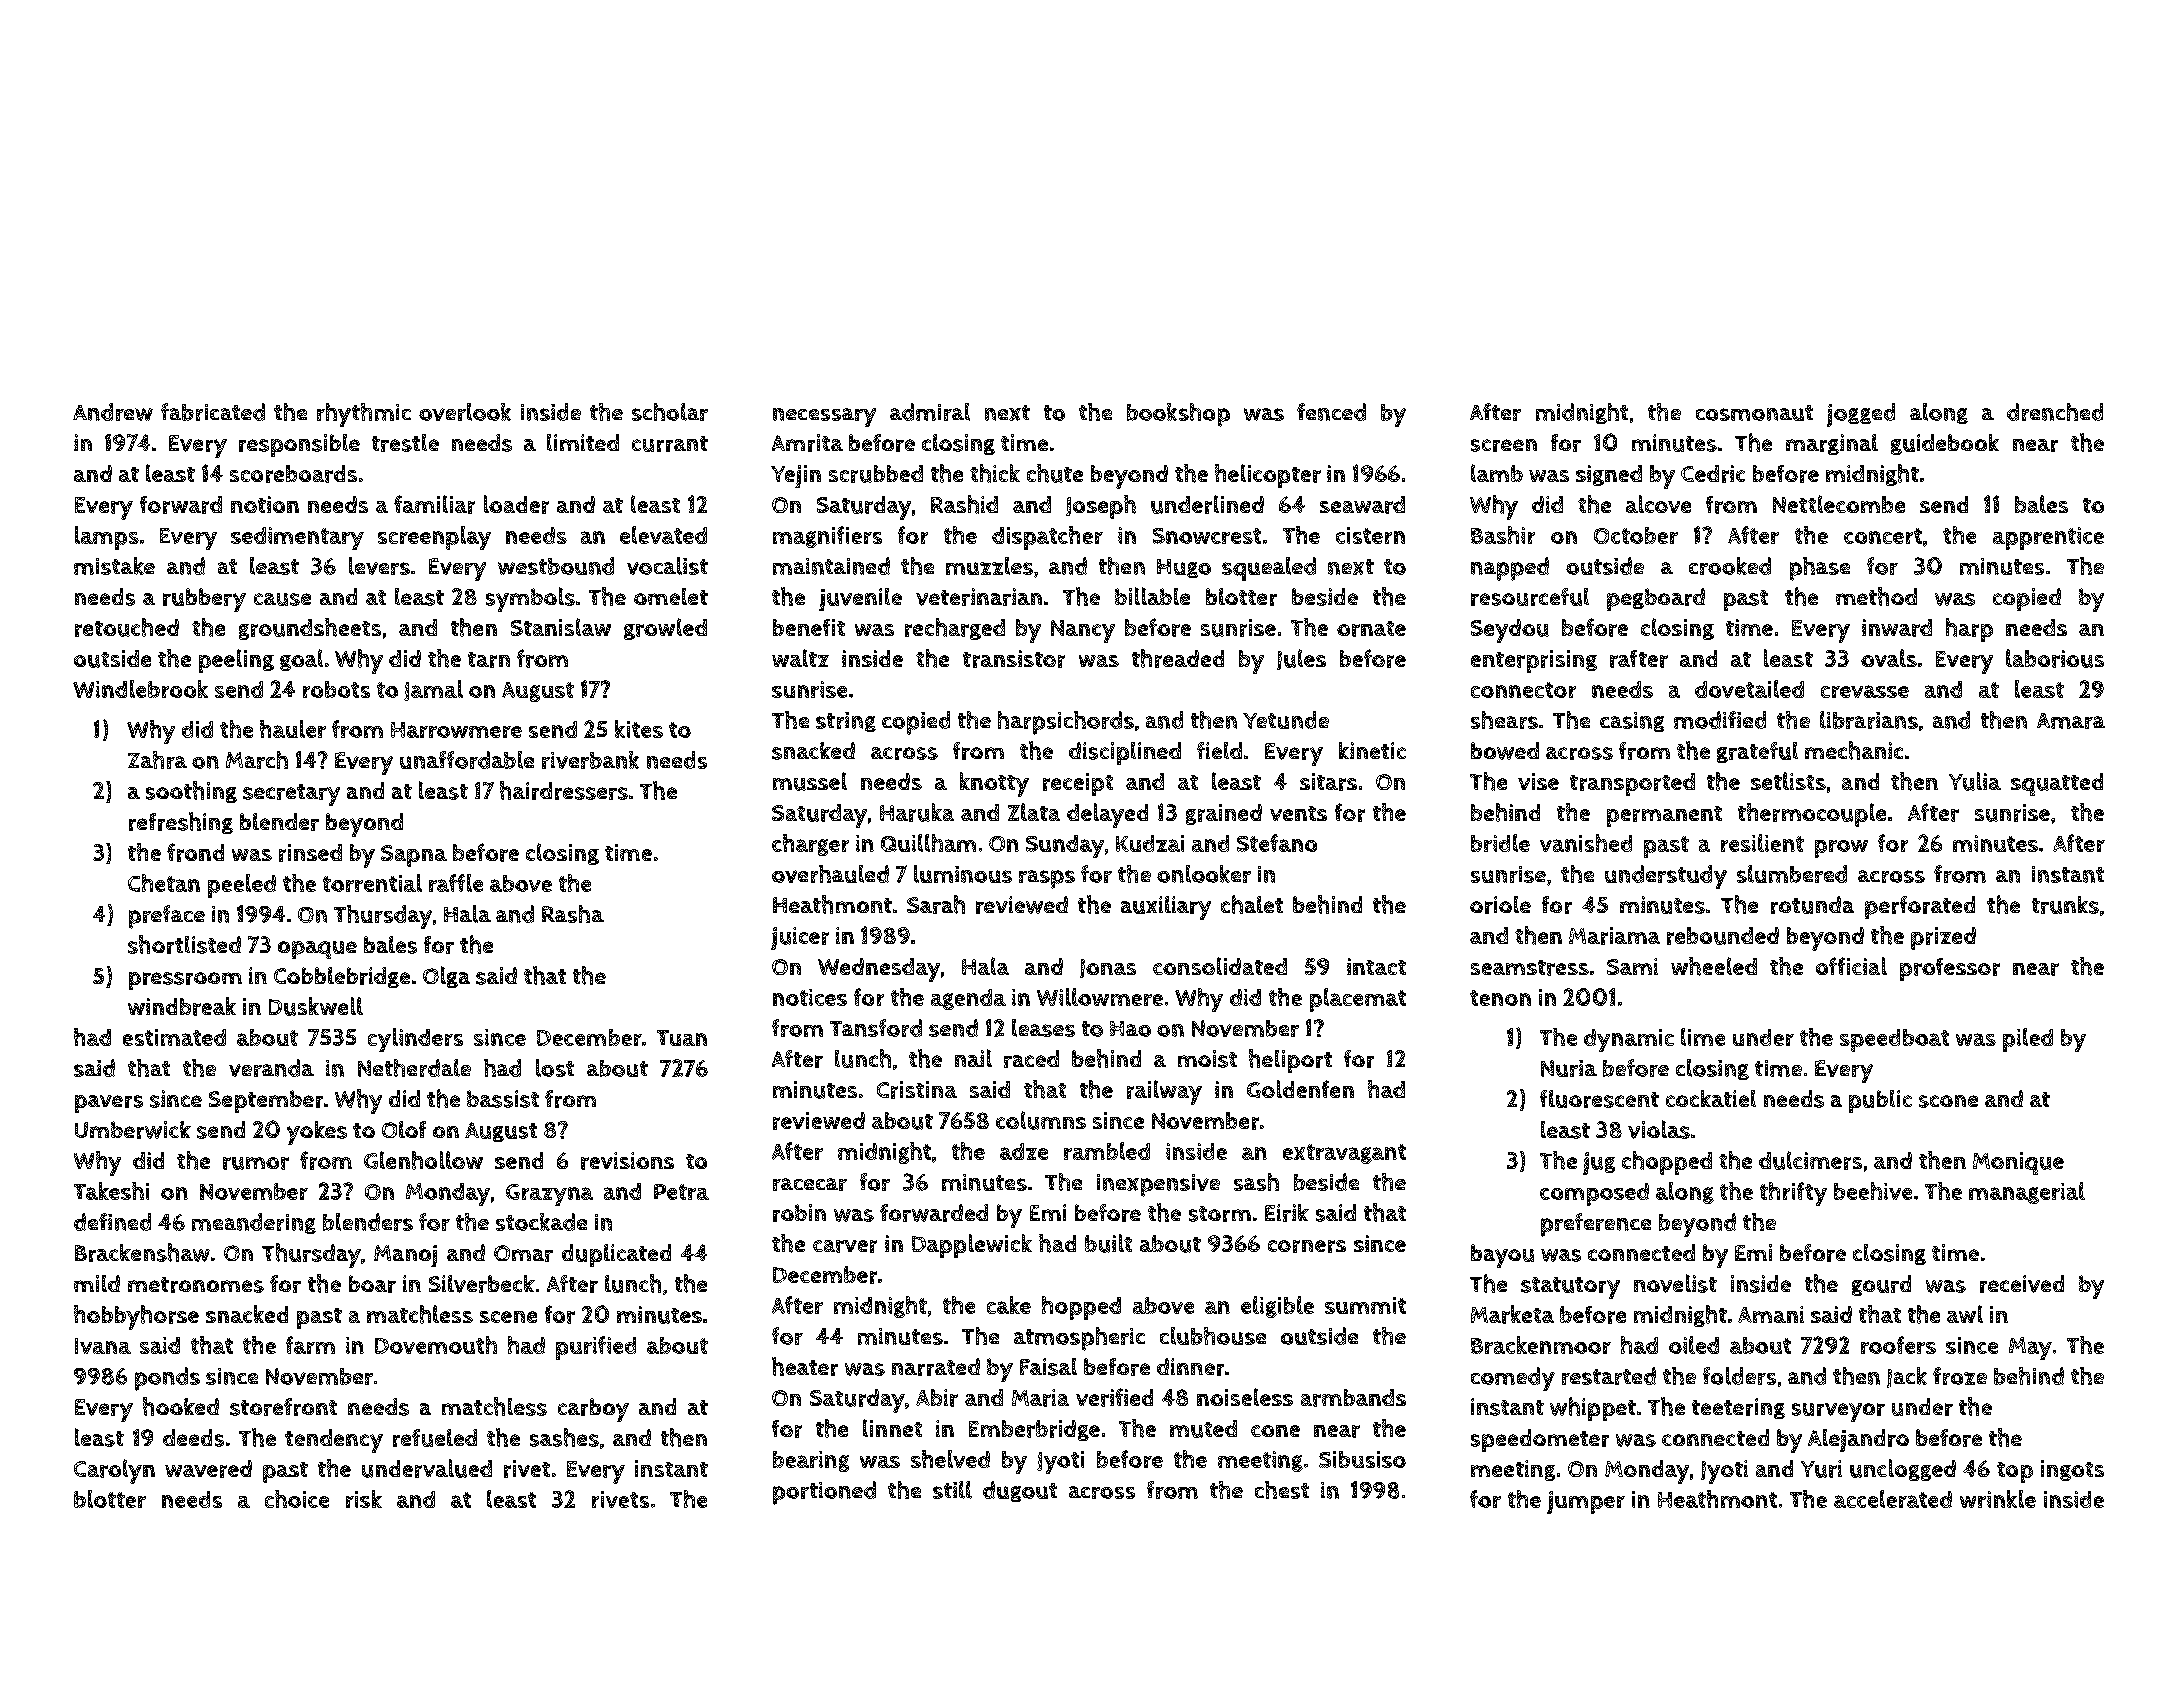 The width and height of the page is (2178, 1683). What do you see at coordinates (516, 504) in the page?
I see `loader` at bounding box center [516, 504].
